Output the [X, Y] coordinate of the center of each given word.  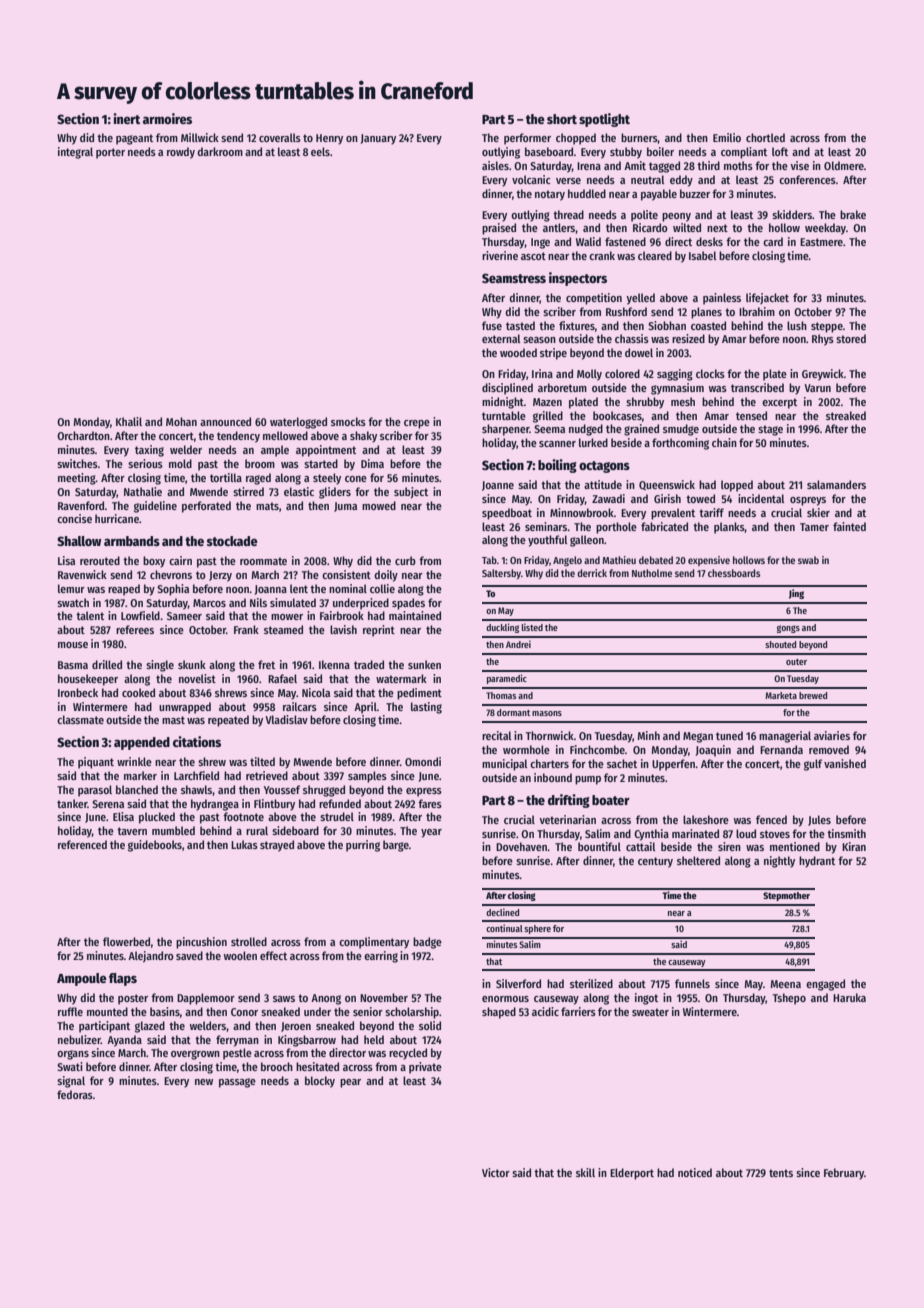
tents [781, 1173]
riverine [500, 255]
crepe [417, 424]
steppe [827, 327]
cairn [180, 560]
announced [225, 421]
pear [350, 1083]
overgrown [195, 1055]
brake [853, 214]
